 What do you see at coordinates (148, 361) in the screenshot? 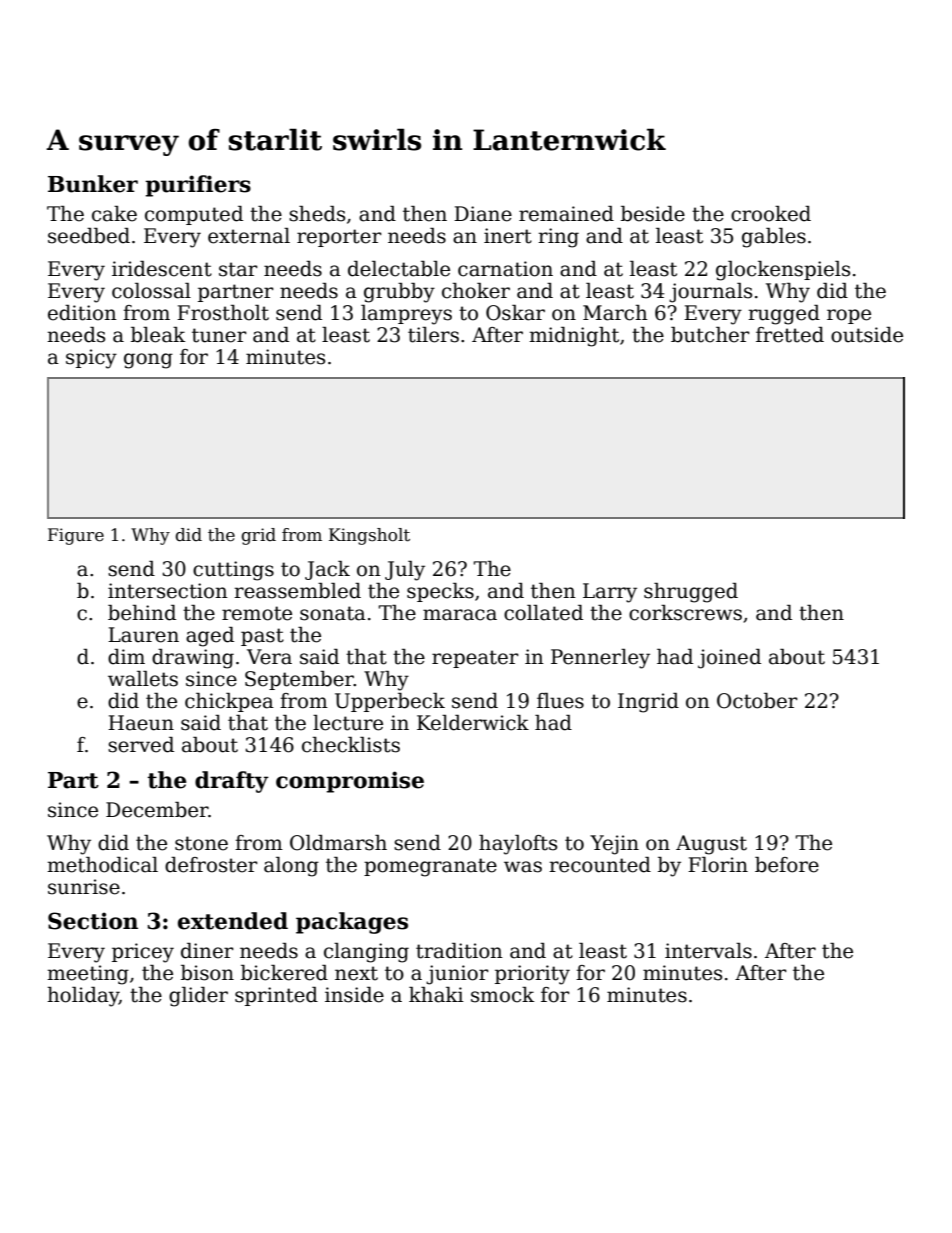
I see `gong` at bounding box center [148, 361].
